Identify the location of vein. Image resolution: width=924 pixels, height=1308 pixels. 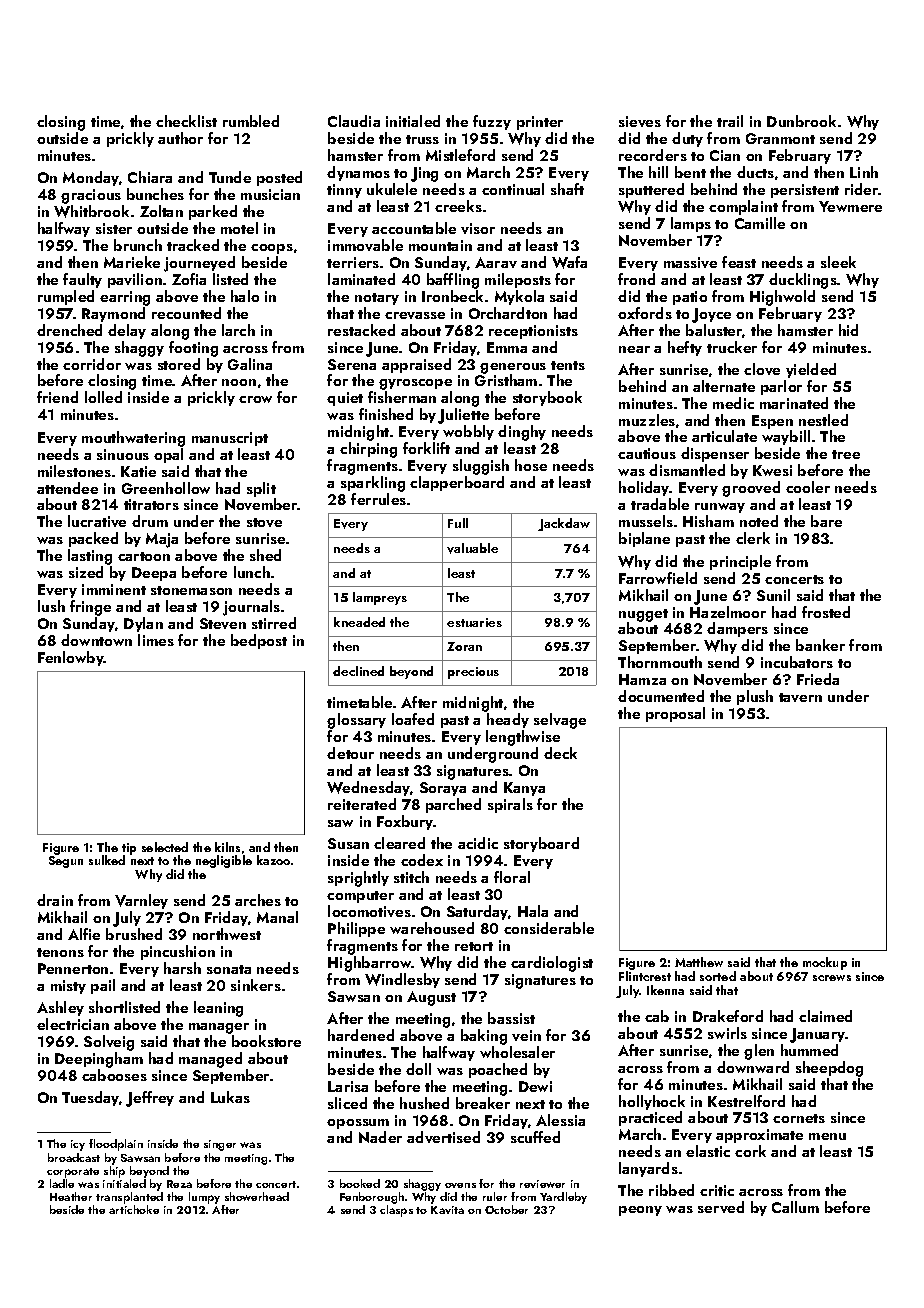
(526, 1035).
